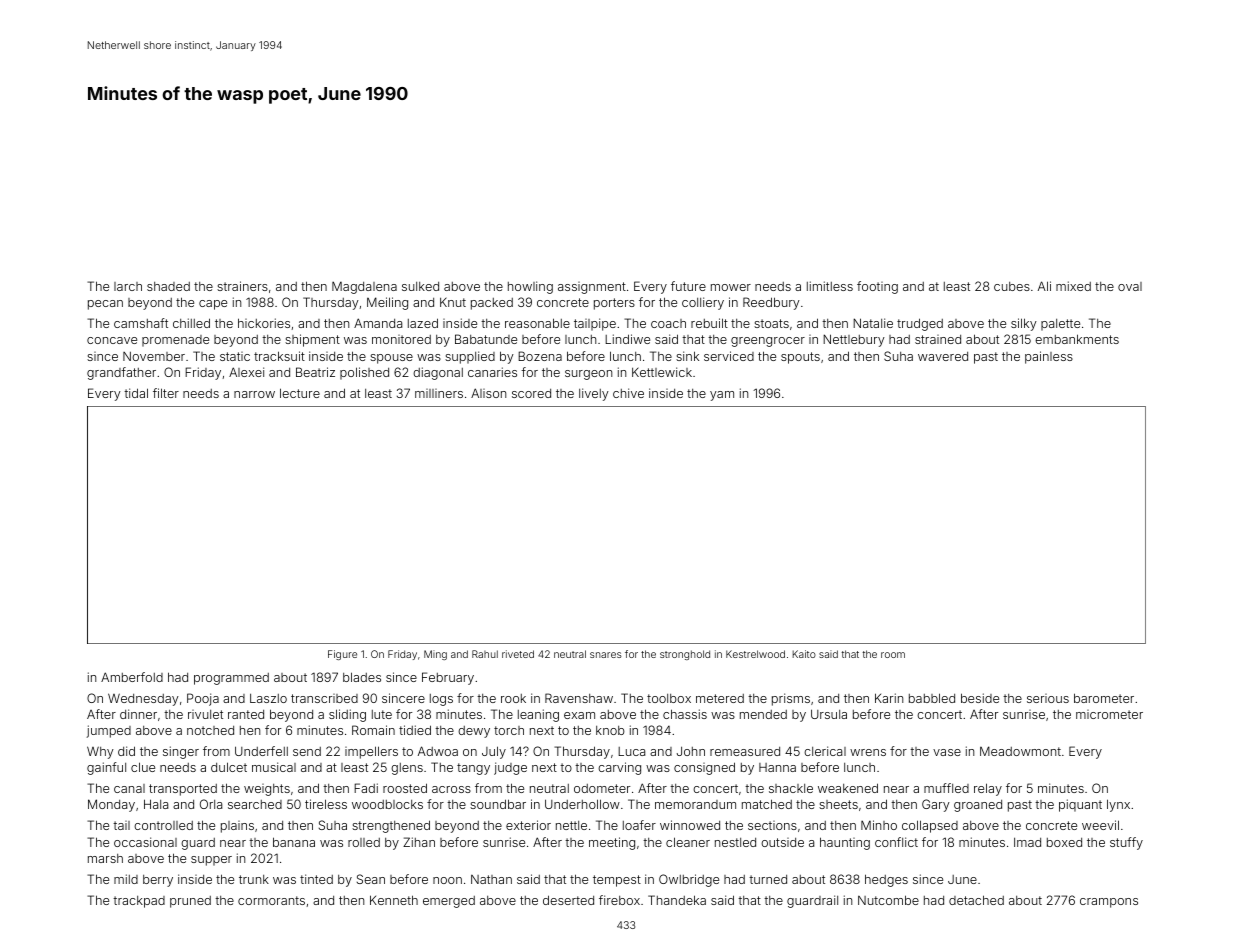 The image size is (1233, 952). I want to click on assignment, so click(592, 288).
